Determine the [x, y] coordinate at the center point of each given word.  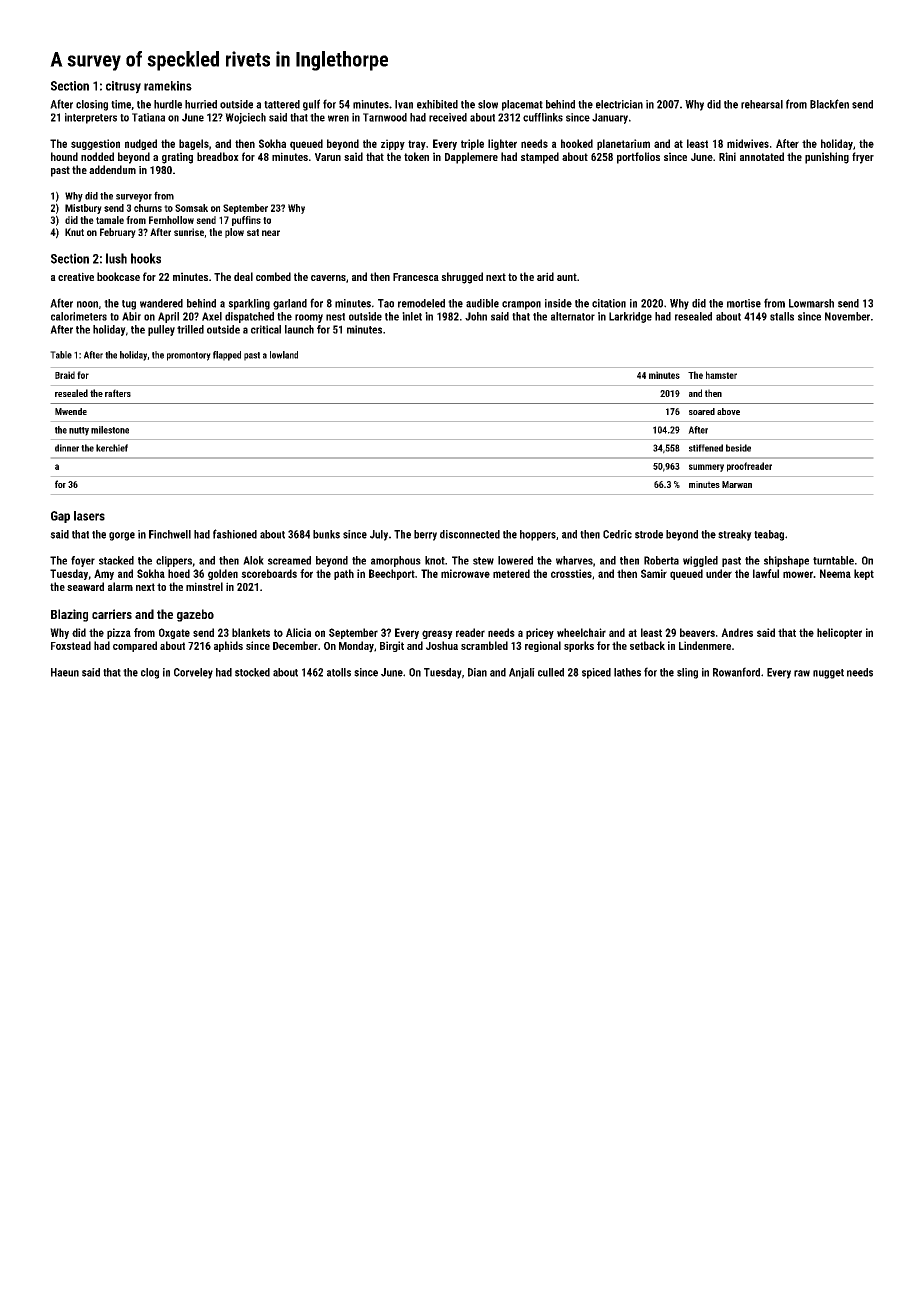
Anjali [522, 673]
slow [488, 104]
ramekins [168, 86]
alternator [573, 316]
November [847, 316]
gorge [122, 536]
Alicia [298, 632]
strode [649, 534]
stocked [252, 672]
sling [687, 673]
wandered [161, 303]
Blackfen [829, 104]
